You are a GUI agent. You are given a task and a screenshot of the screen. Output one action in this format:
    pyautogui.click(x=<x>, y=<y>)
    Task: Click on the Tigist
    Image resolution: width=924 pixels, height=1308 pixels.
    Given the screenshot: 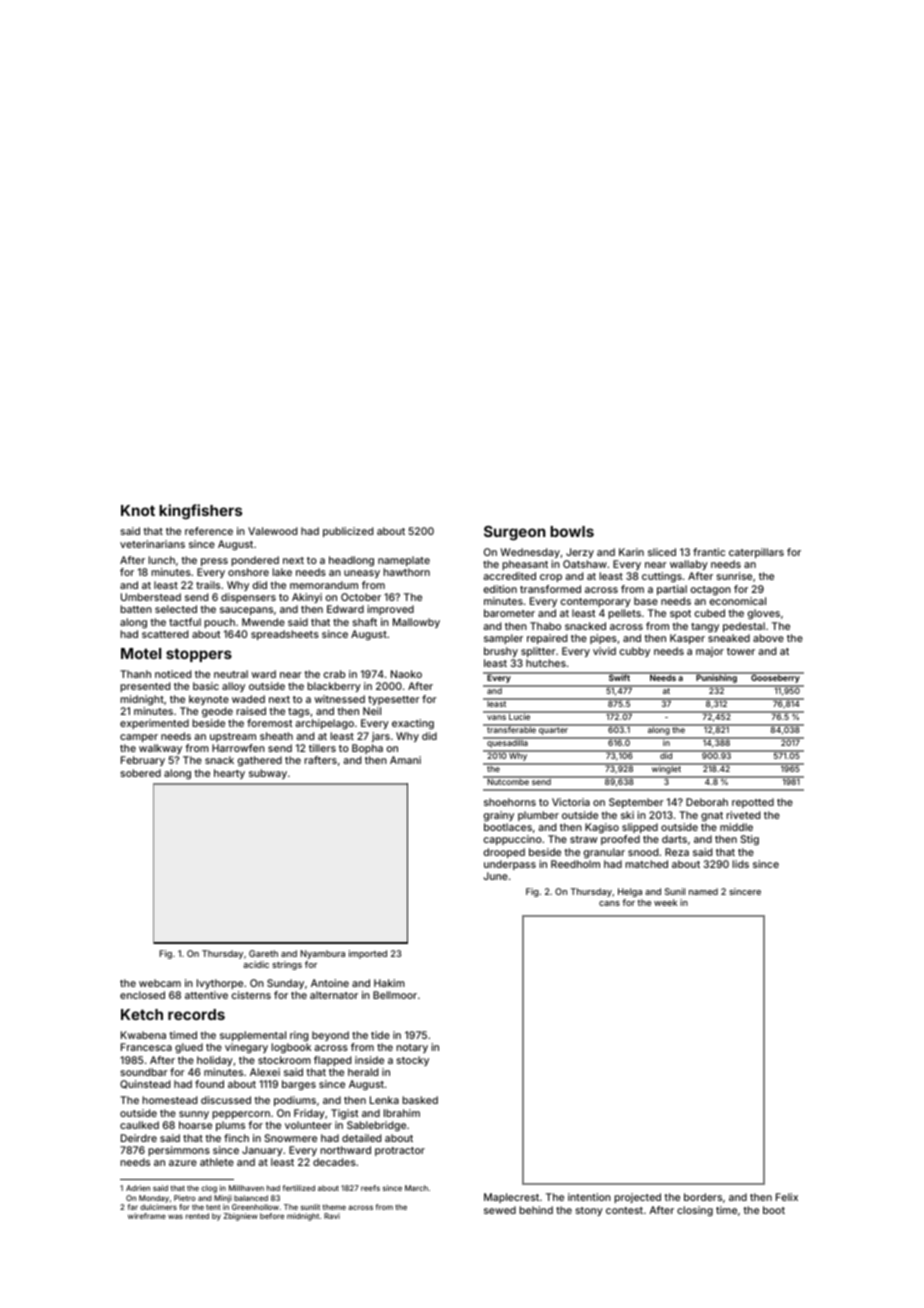 What is the action you would take?
    pyautogui.click(x=344, y=1114)
